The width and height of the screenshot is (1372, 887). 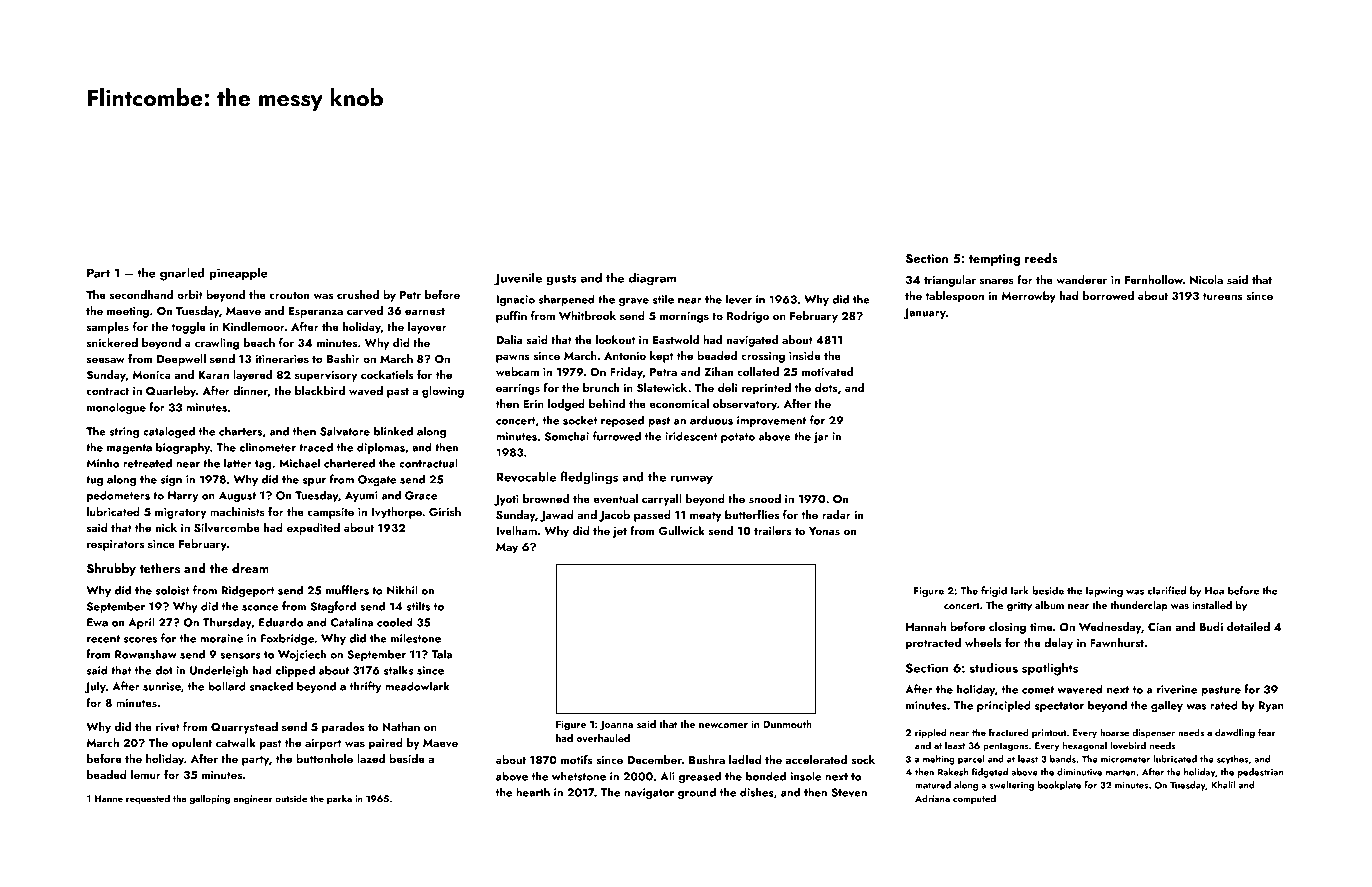 I want to click on hearth, so click(x=533, y=792).
